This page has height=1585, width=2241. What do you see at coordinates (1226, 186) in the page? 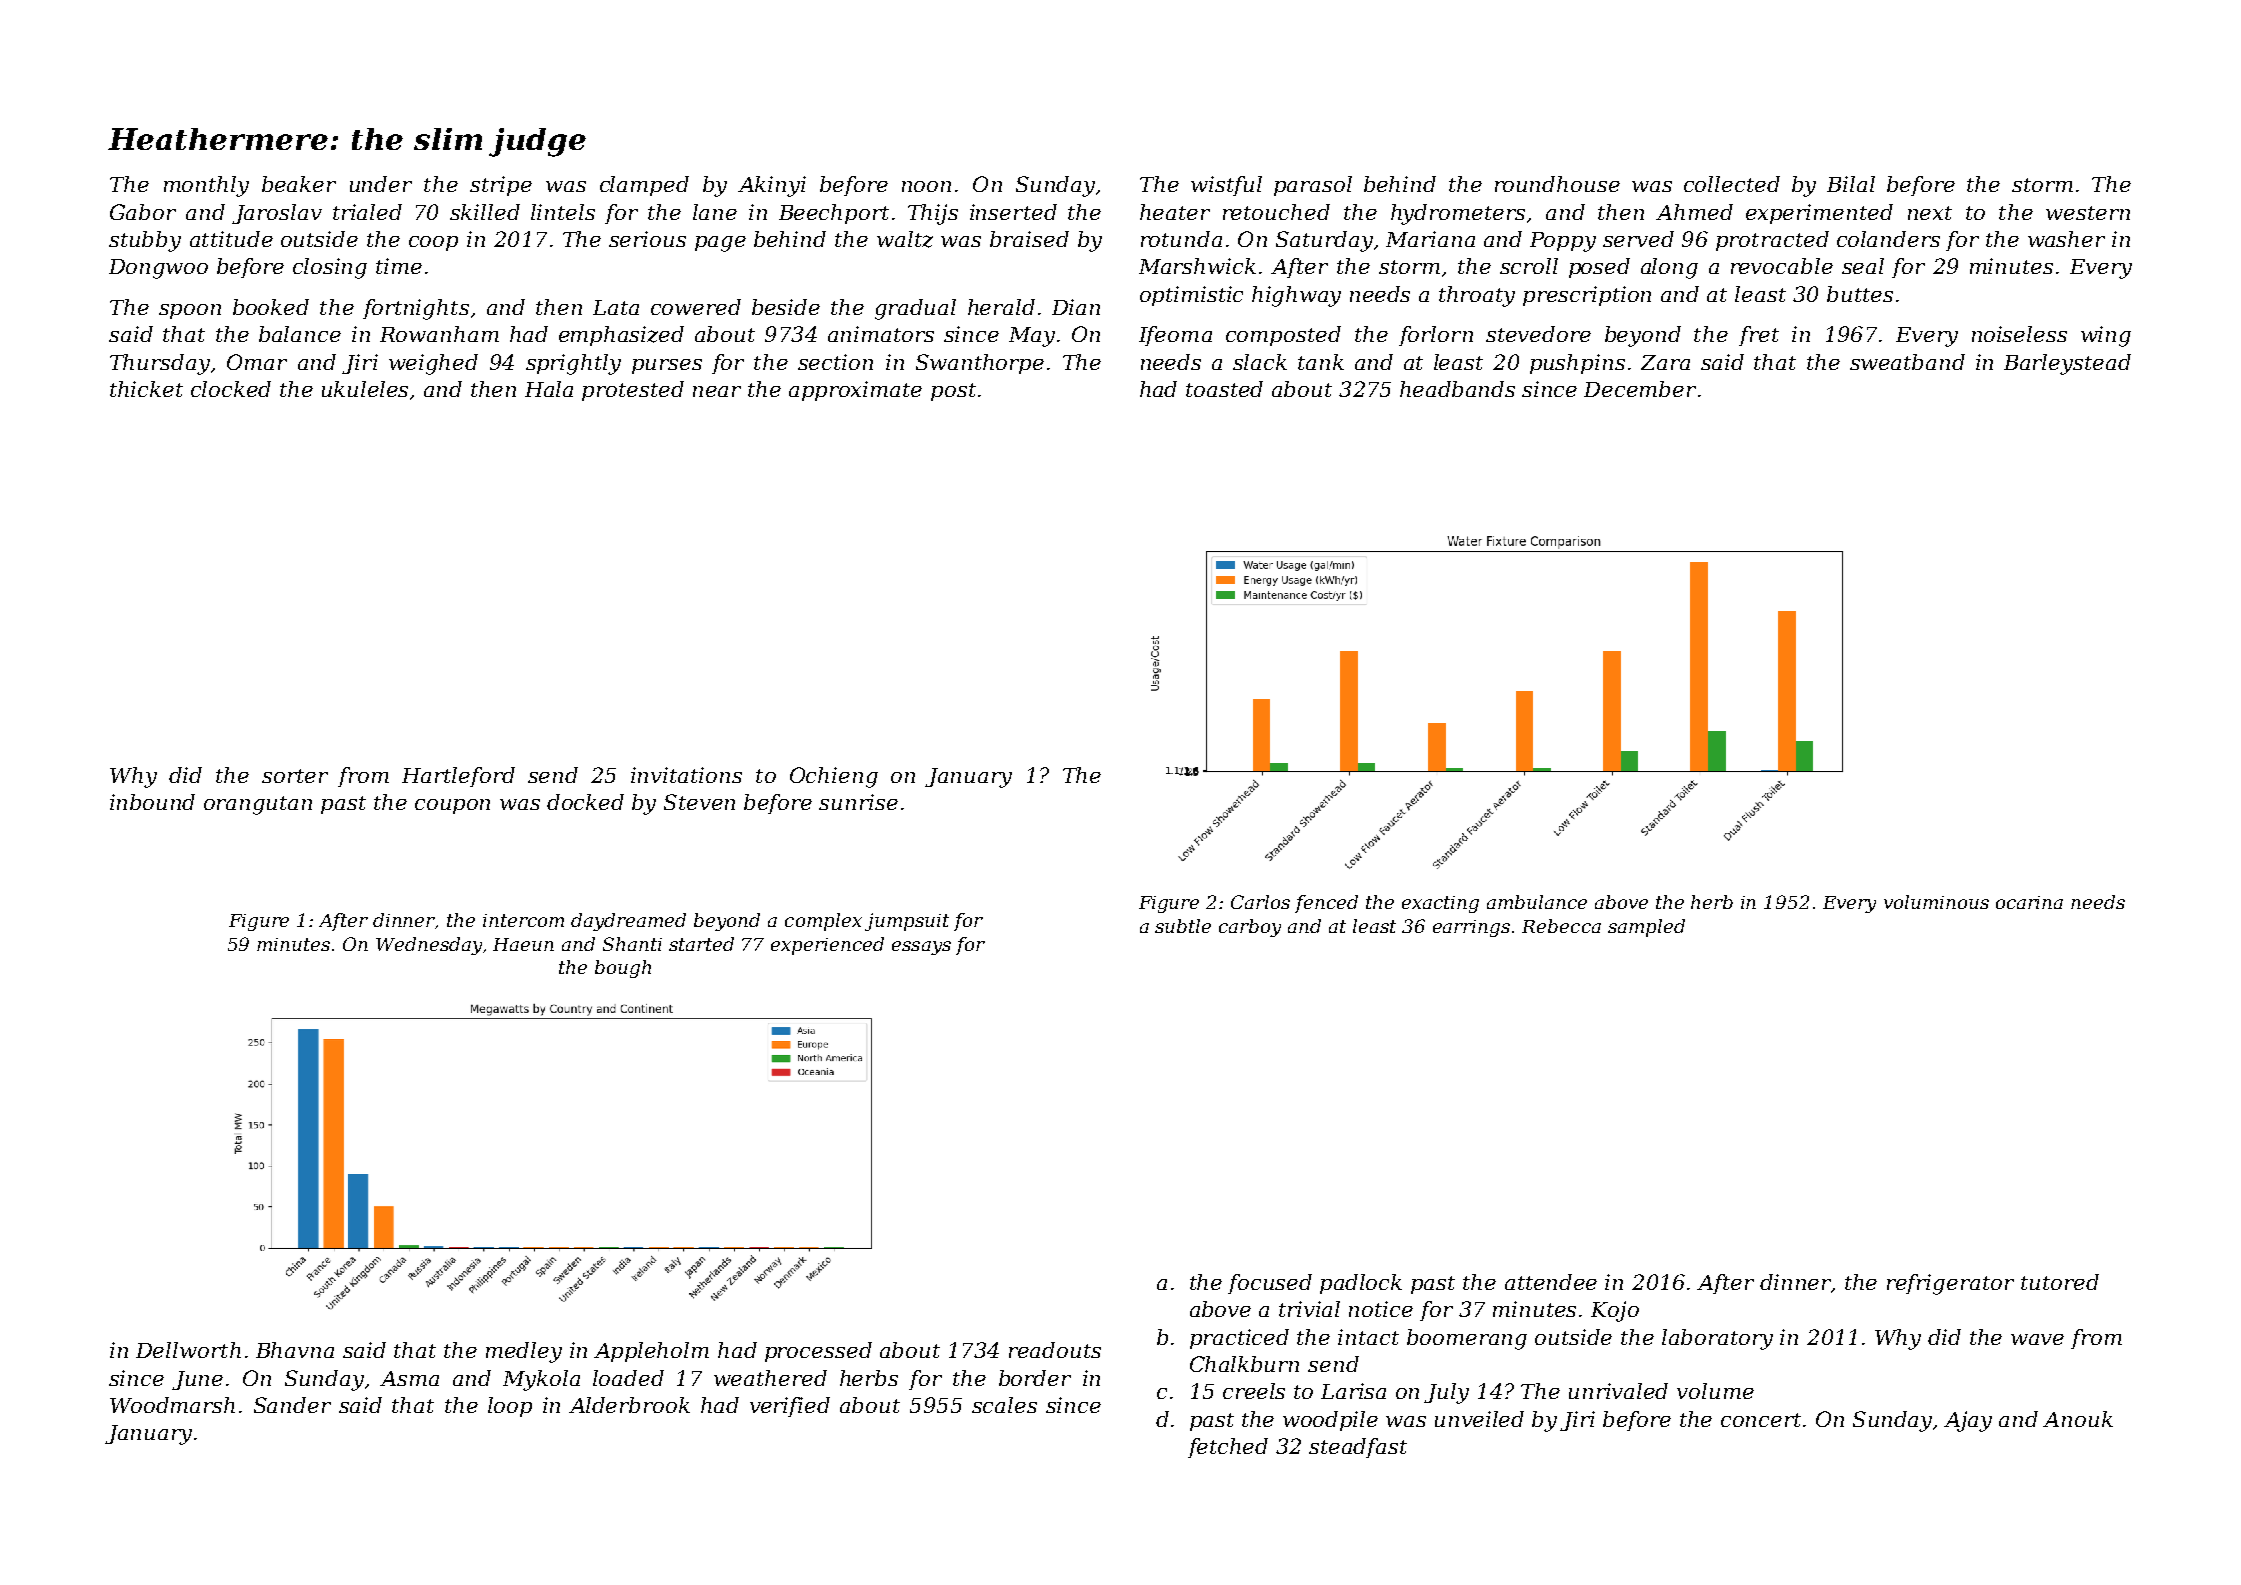
I see `wistful` at bounding box center [1226, 186].
